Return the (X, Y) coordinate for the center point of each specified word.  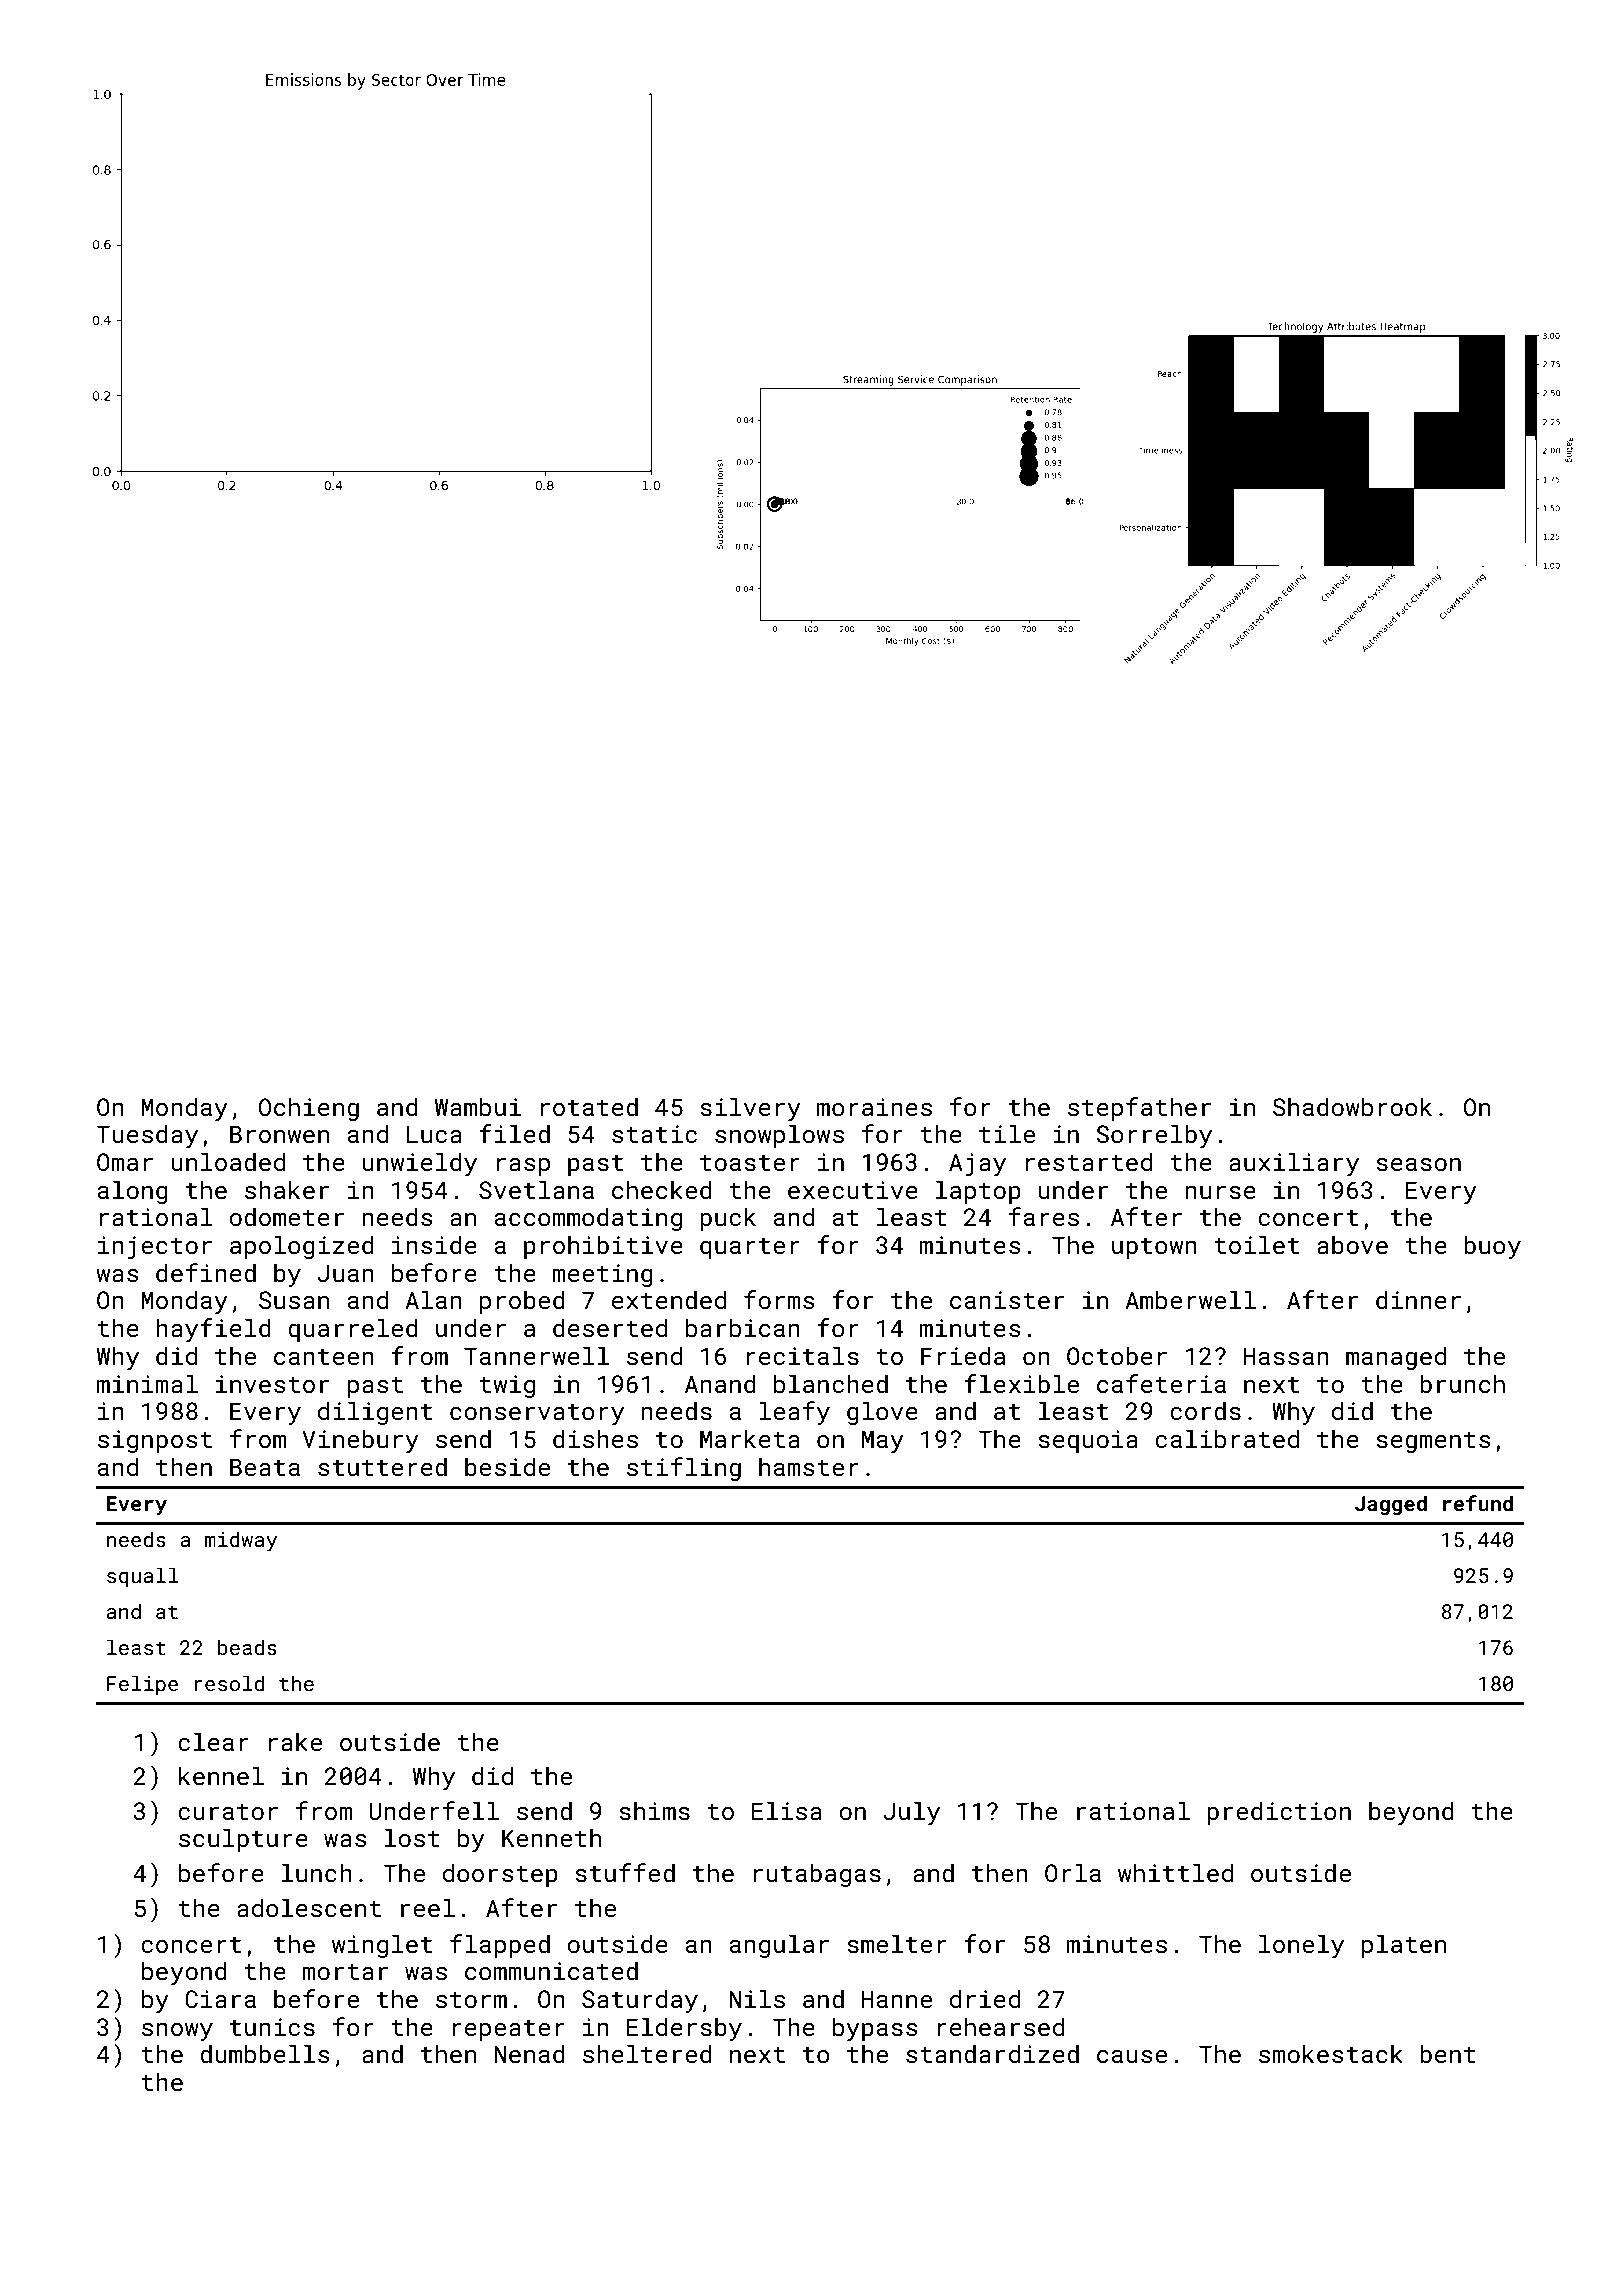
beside (507, 1466)
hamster (809, 1466)
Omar (125, 1162)
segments (1433, 1442)
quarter (750, 1248)
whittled (1175, 1872)
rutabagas (817, 1875)
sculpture (243, 1840)
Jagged (1391, 1505)
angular (779, 1946)
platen (1404, 1946)
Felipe (142, 1685)
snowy (177, 2032)
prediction (1279, 1813)
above (1352, 1244)
